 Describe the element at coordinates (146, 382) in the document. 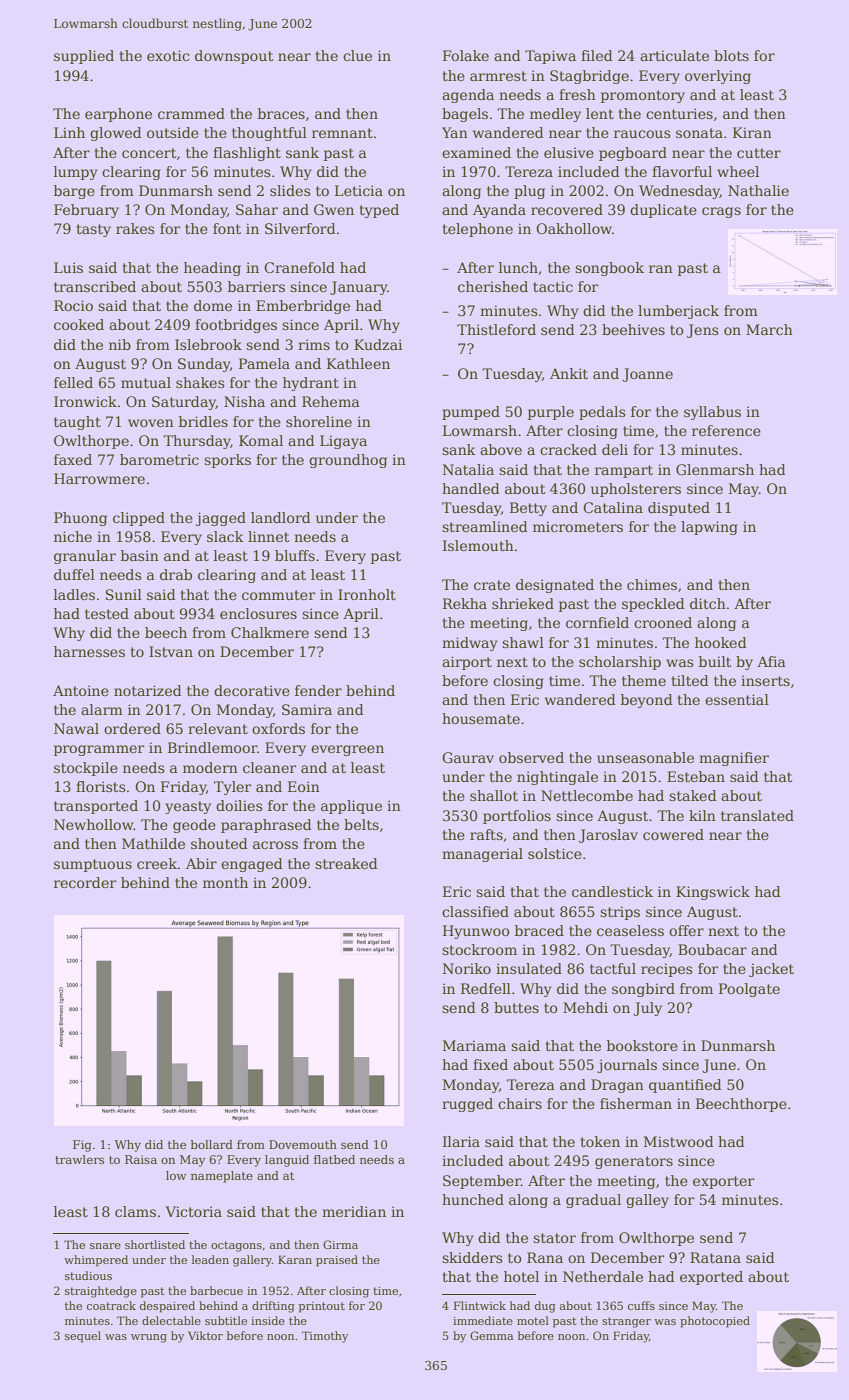

I see `mutual` at that location.
